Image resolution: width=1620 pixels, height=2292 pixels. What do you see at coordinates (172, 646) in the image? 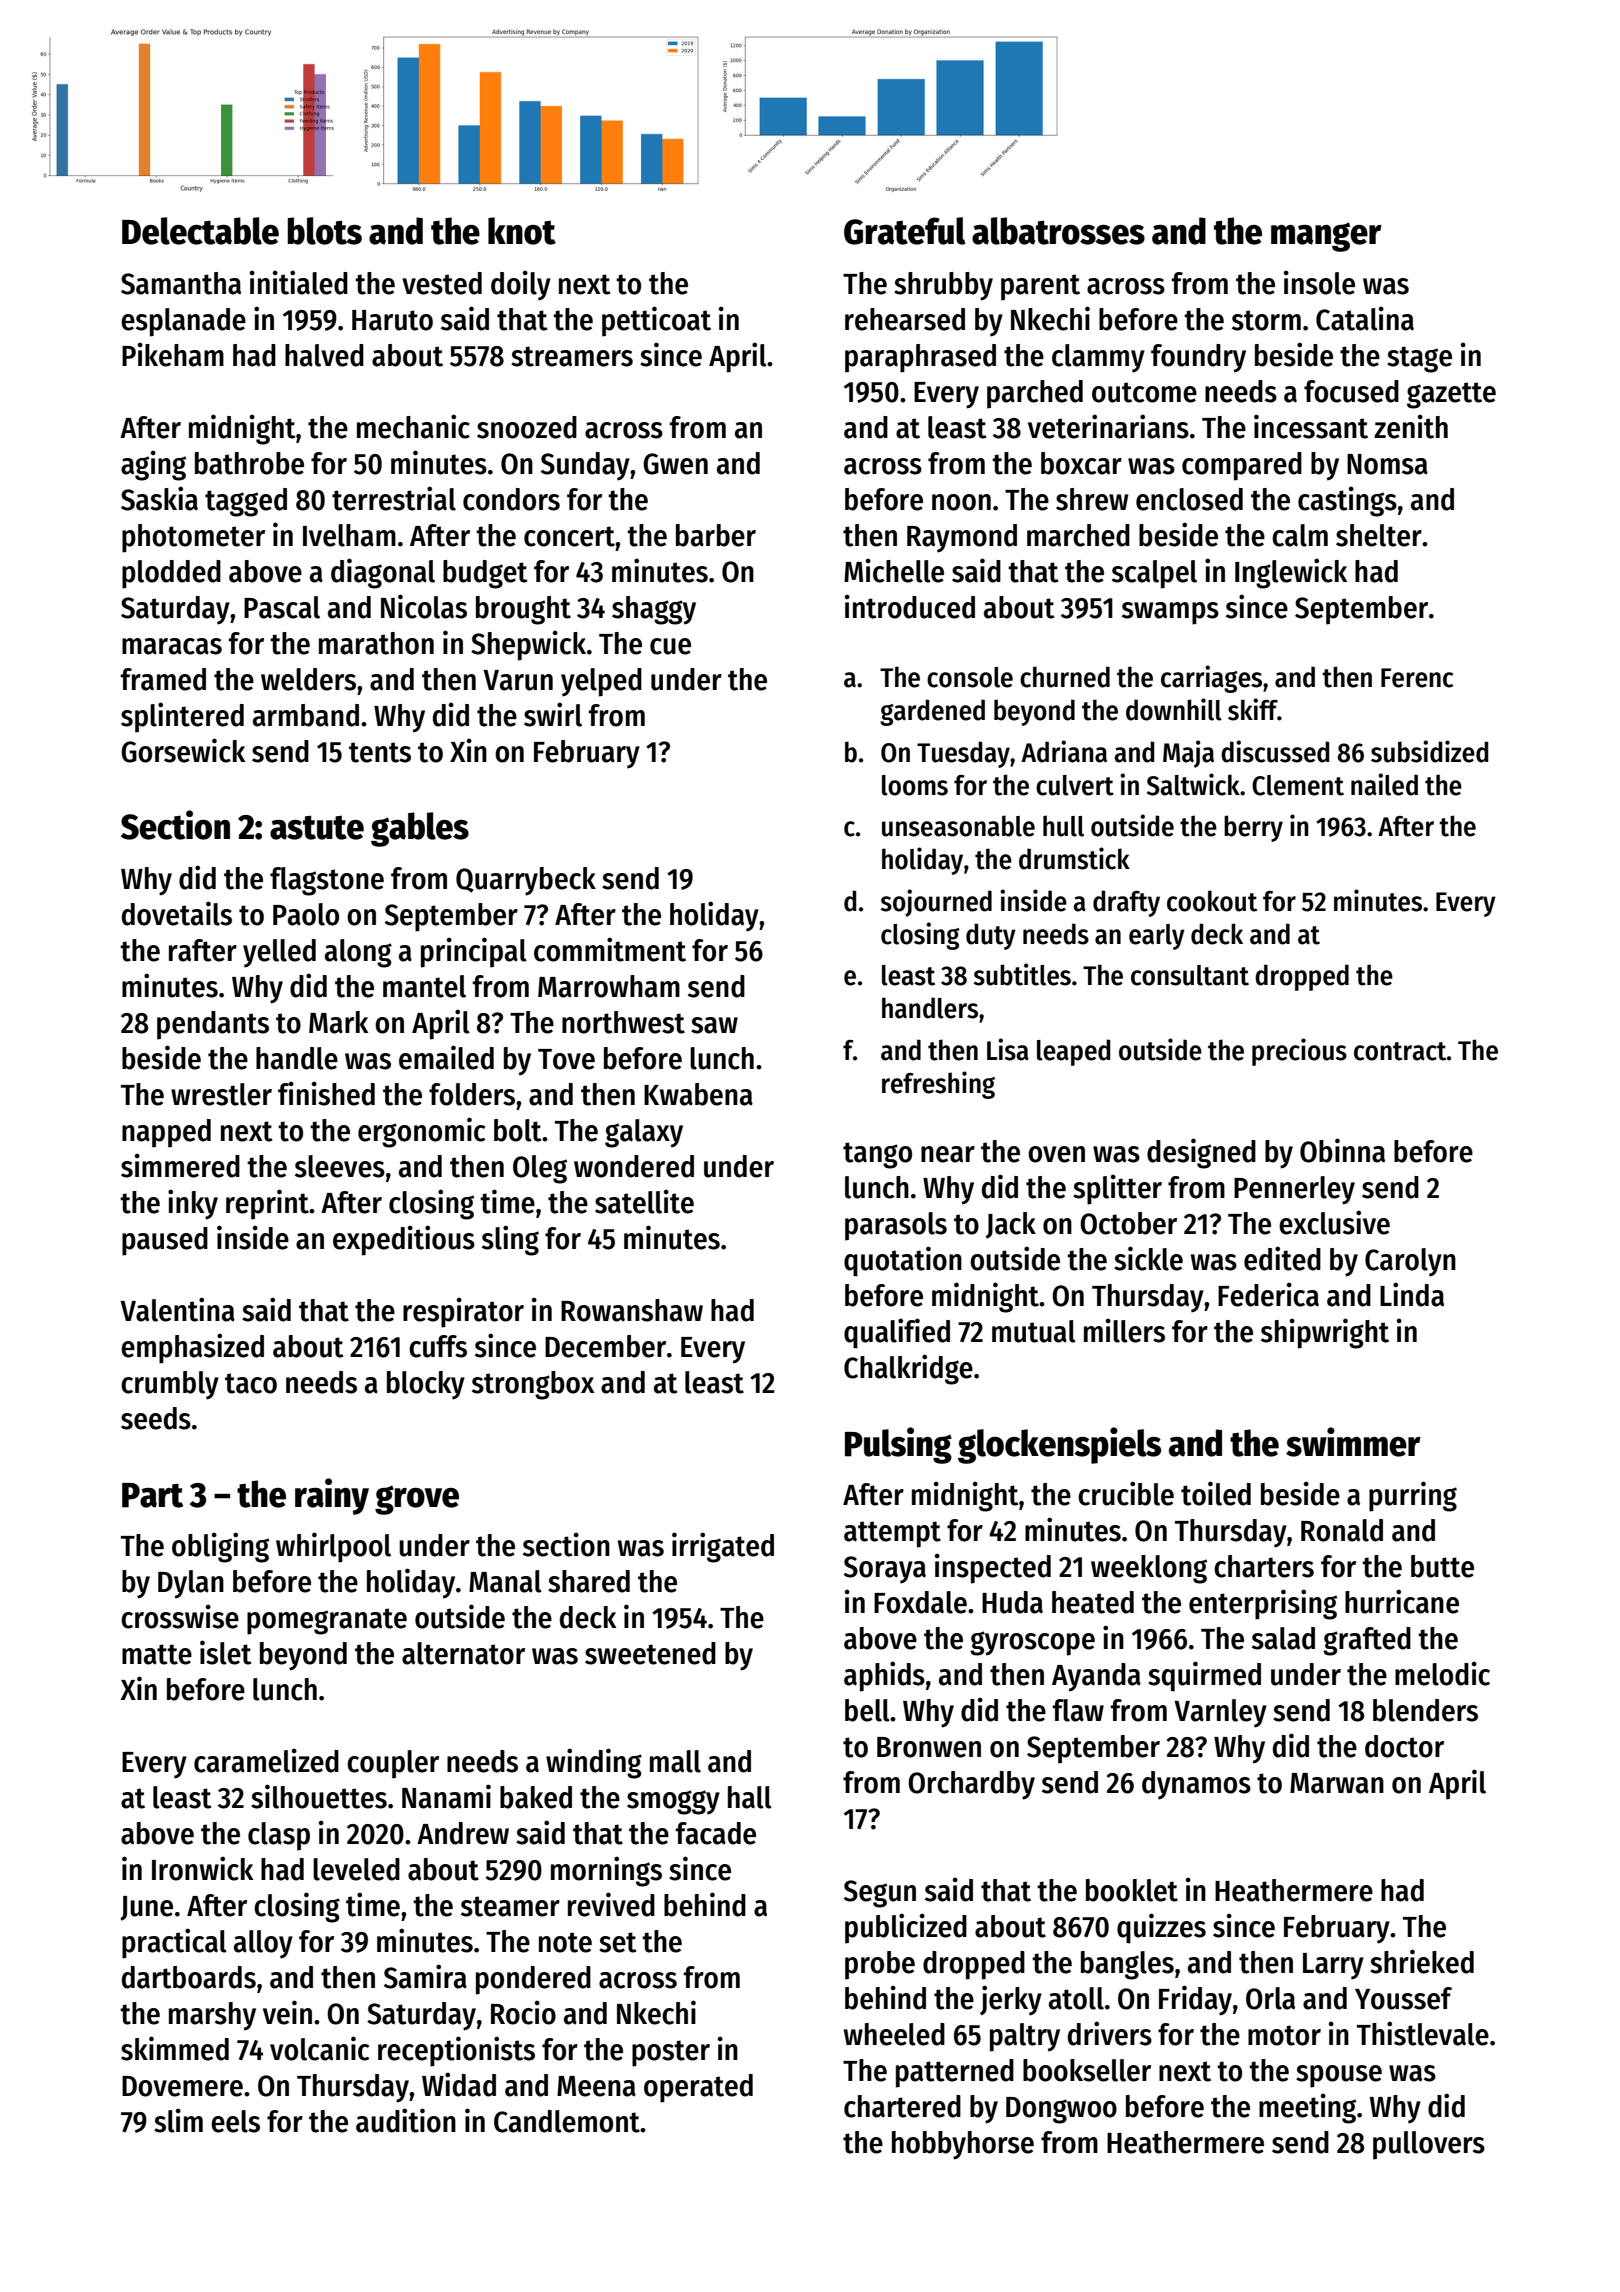
I see `maracas` at bounding box center [172, 646].
